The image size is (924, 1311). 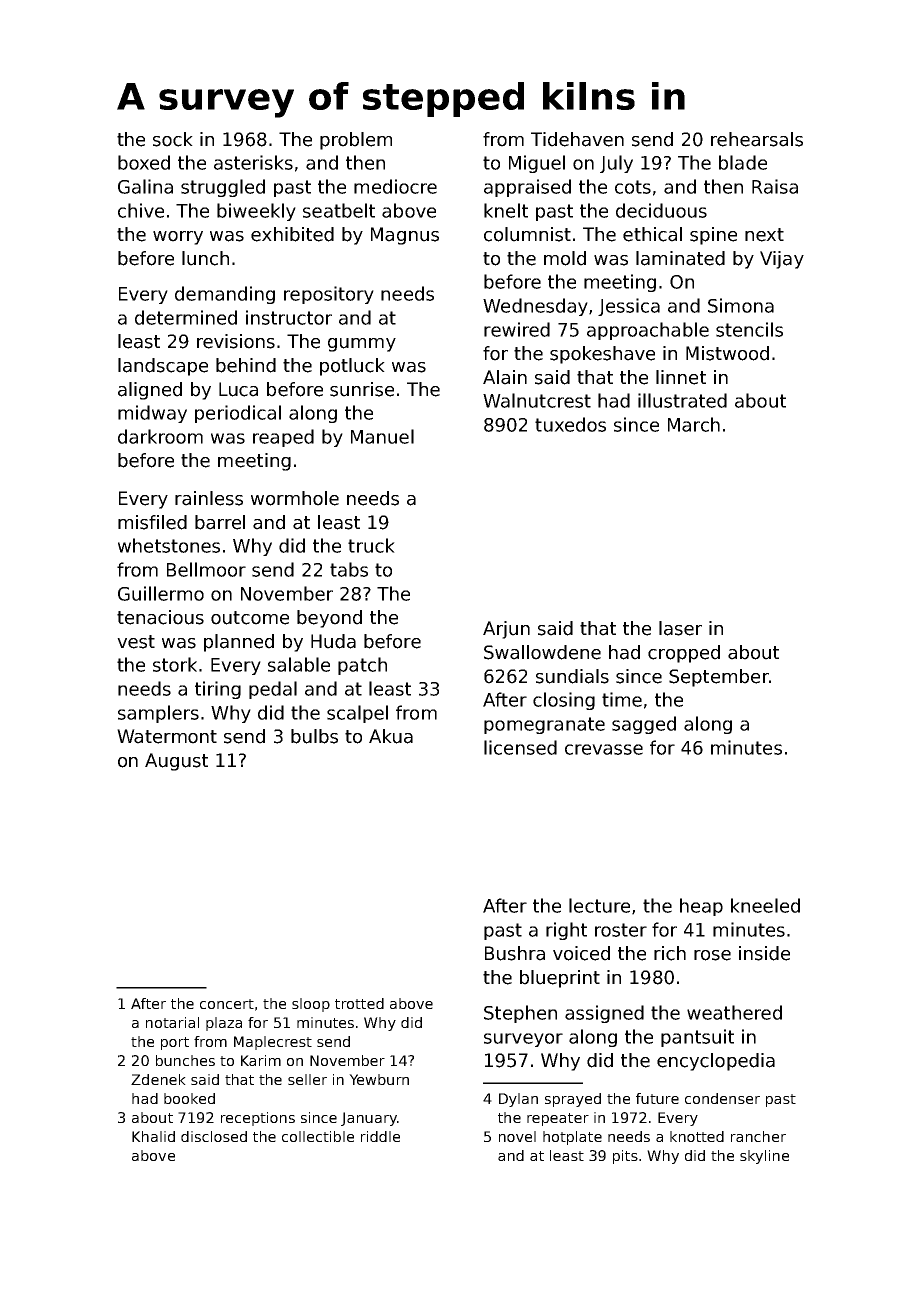 What do you see at coordinates (570, 424) in the document?
I see `tuxedos` at bounding box center [570, 424].
